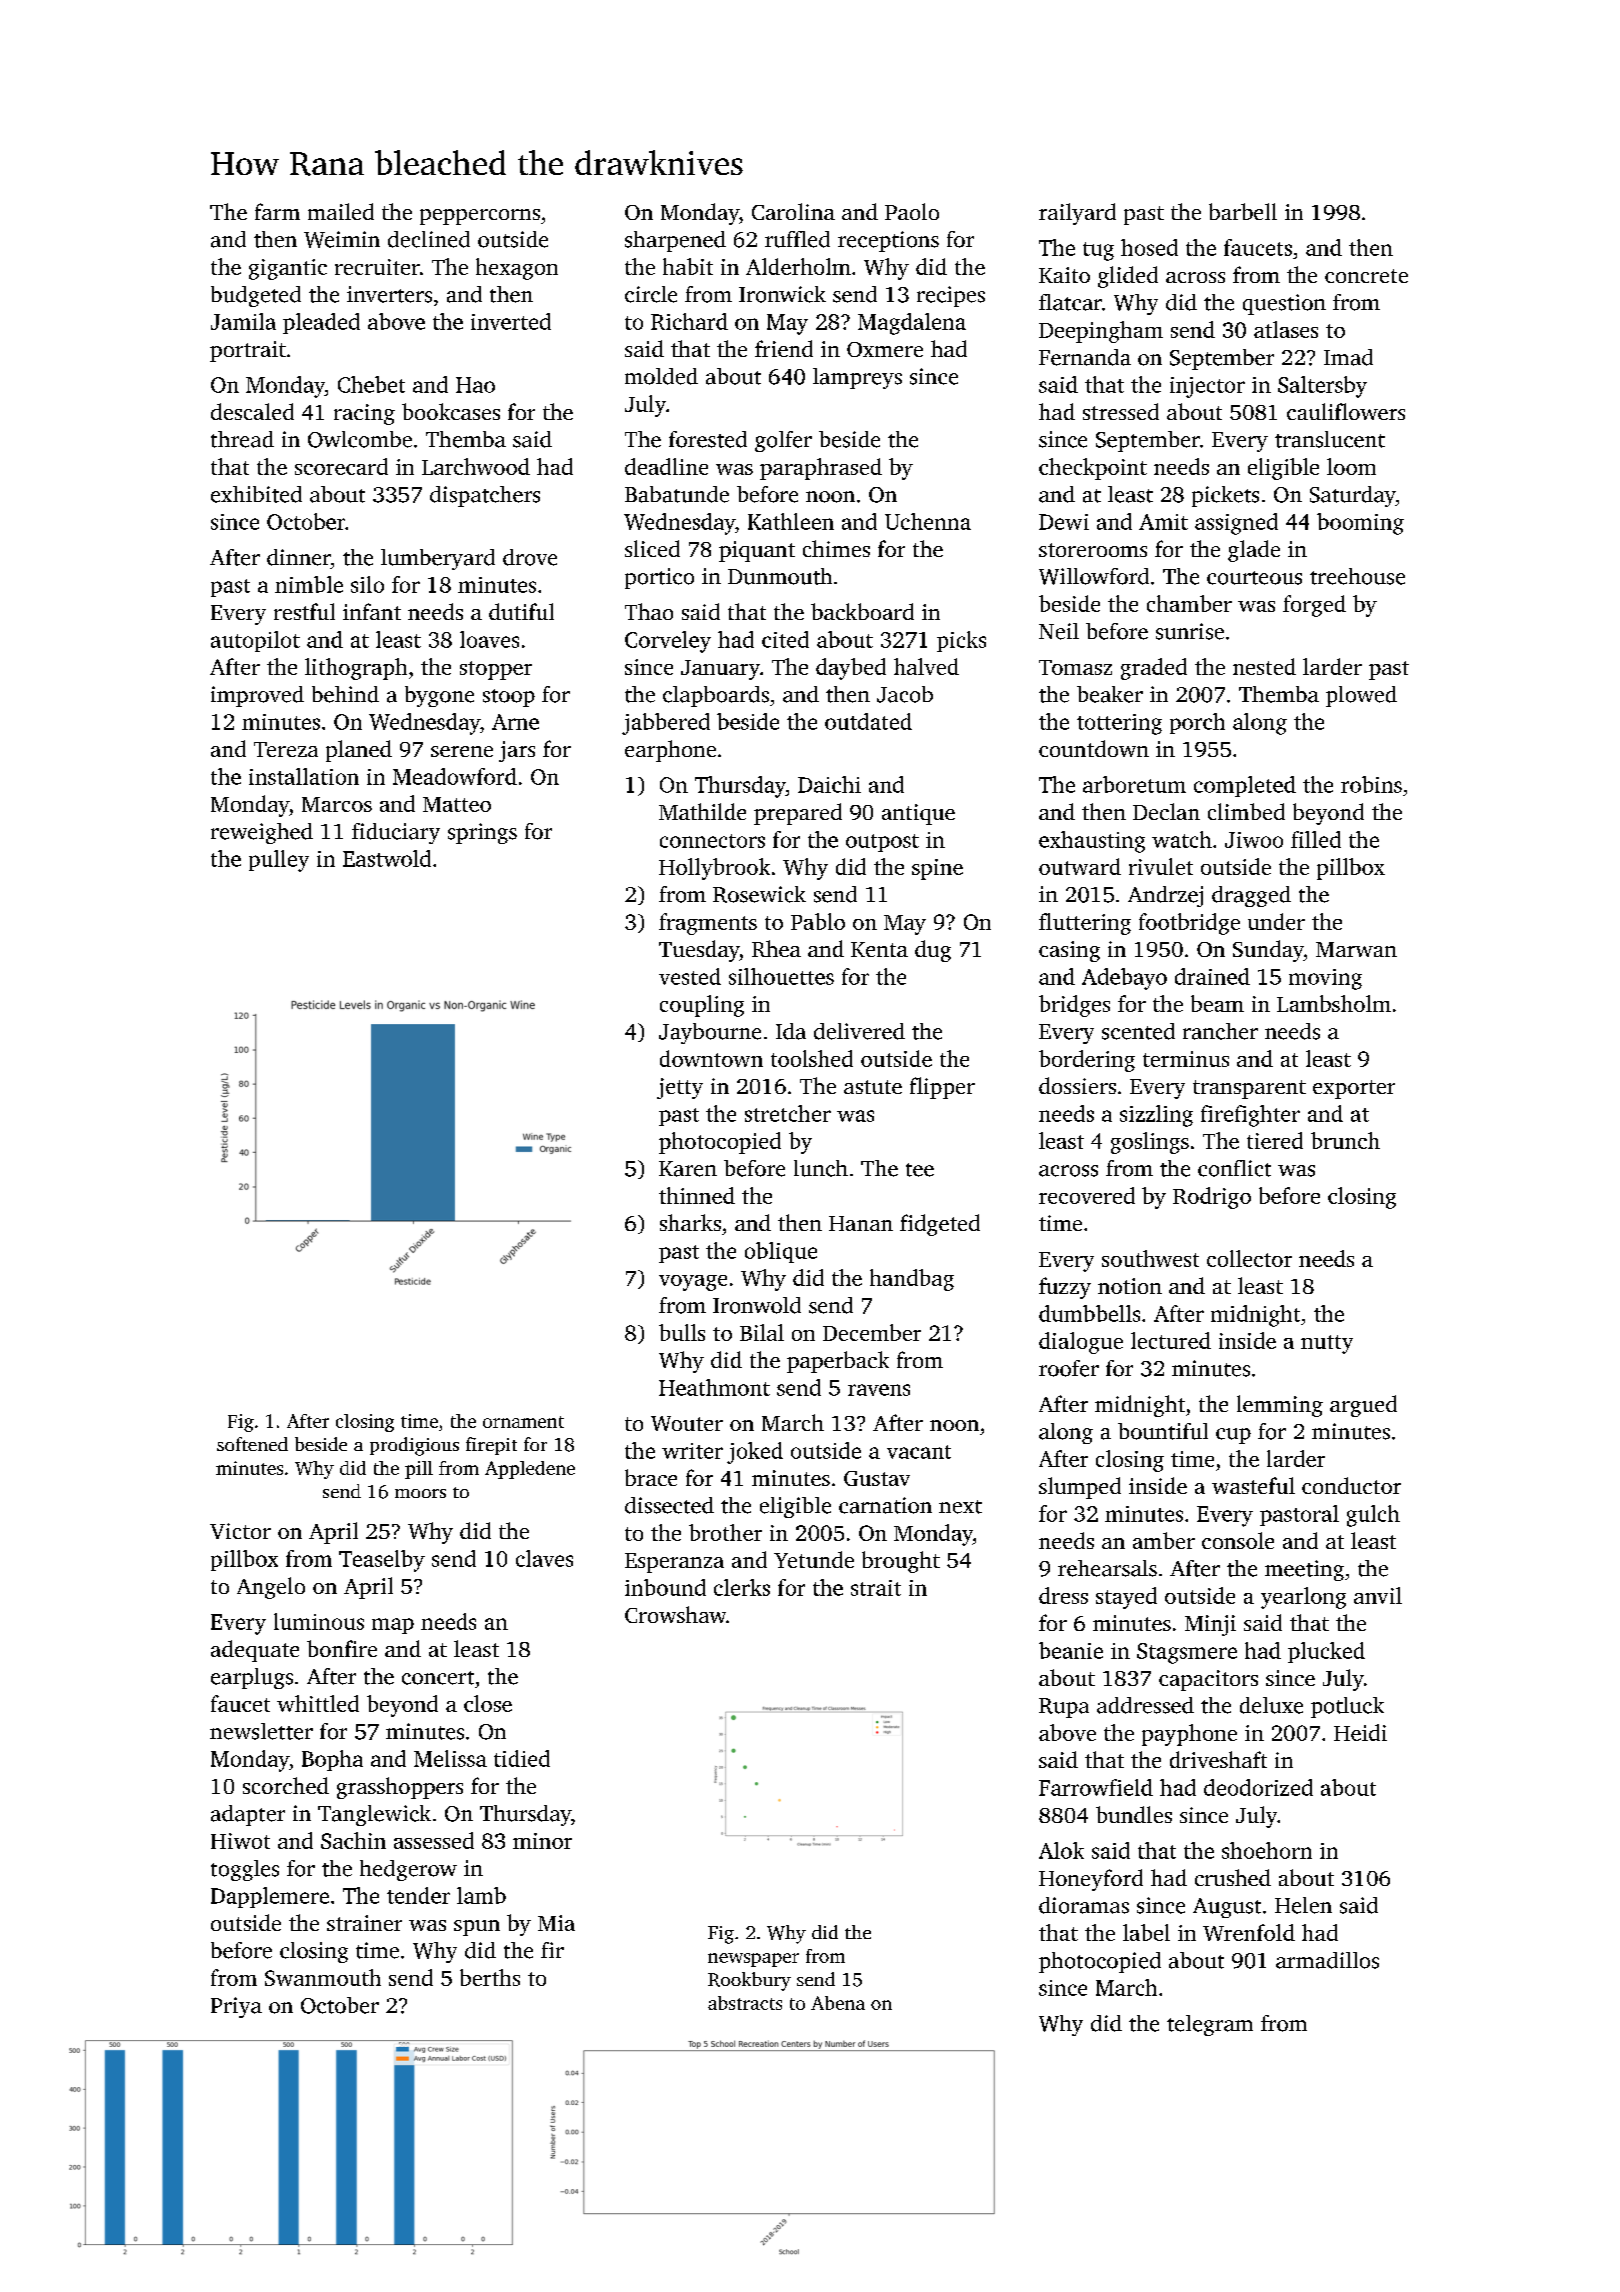  Describe the element at coordinates (745, 2003) in the page. I see `abstracts` at that location.
